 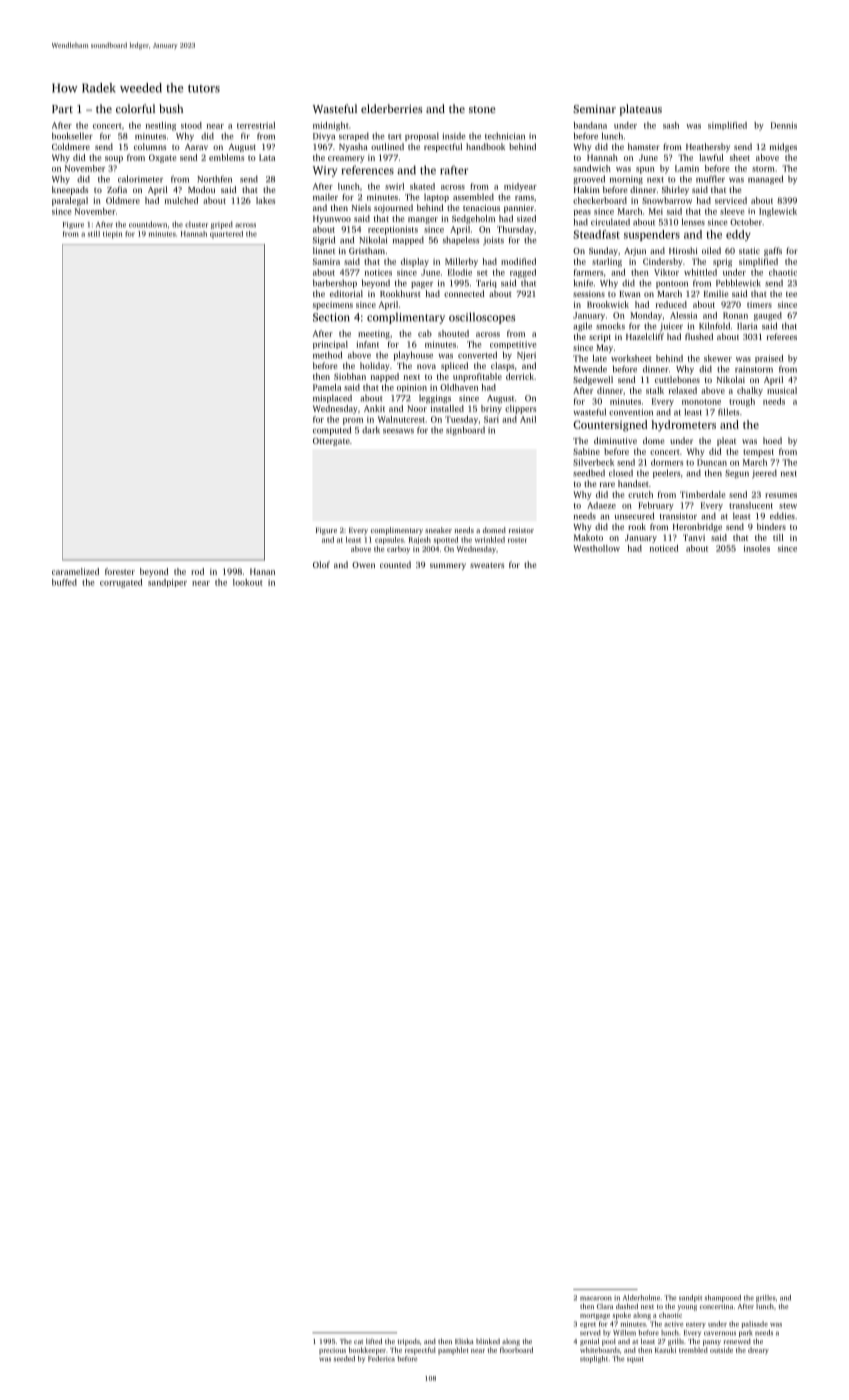 What do you see at coordinates (486, 284) in the page?
I see `Tariq` at bounding box center [486, 284].
